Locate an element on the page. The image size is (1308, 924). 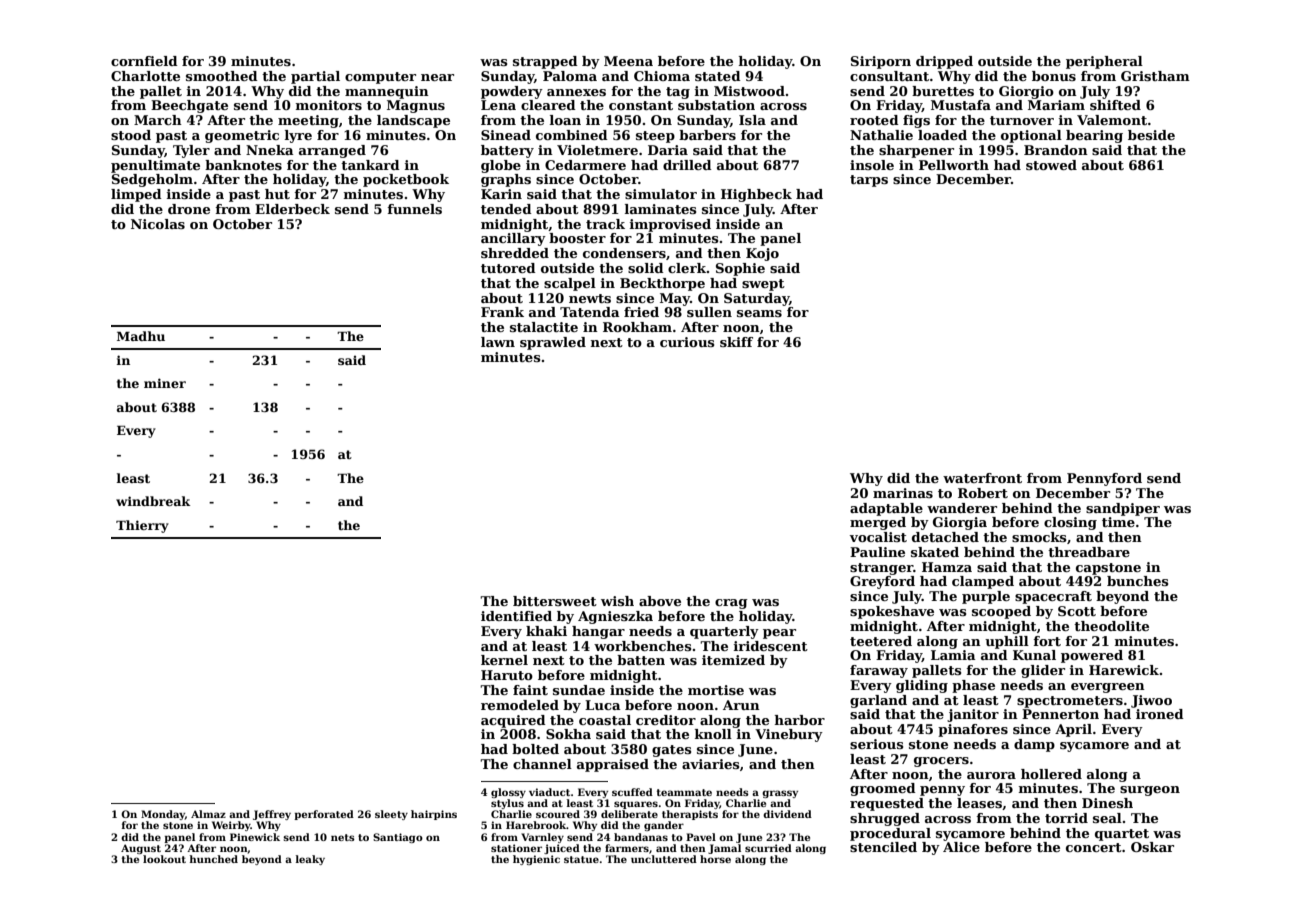
stated is located at coordinates (718, 76).
